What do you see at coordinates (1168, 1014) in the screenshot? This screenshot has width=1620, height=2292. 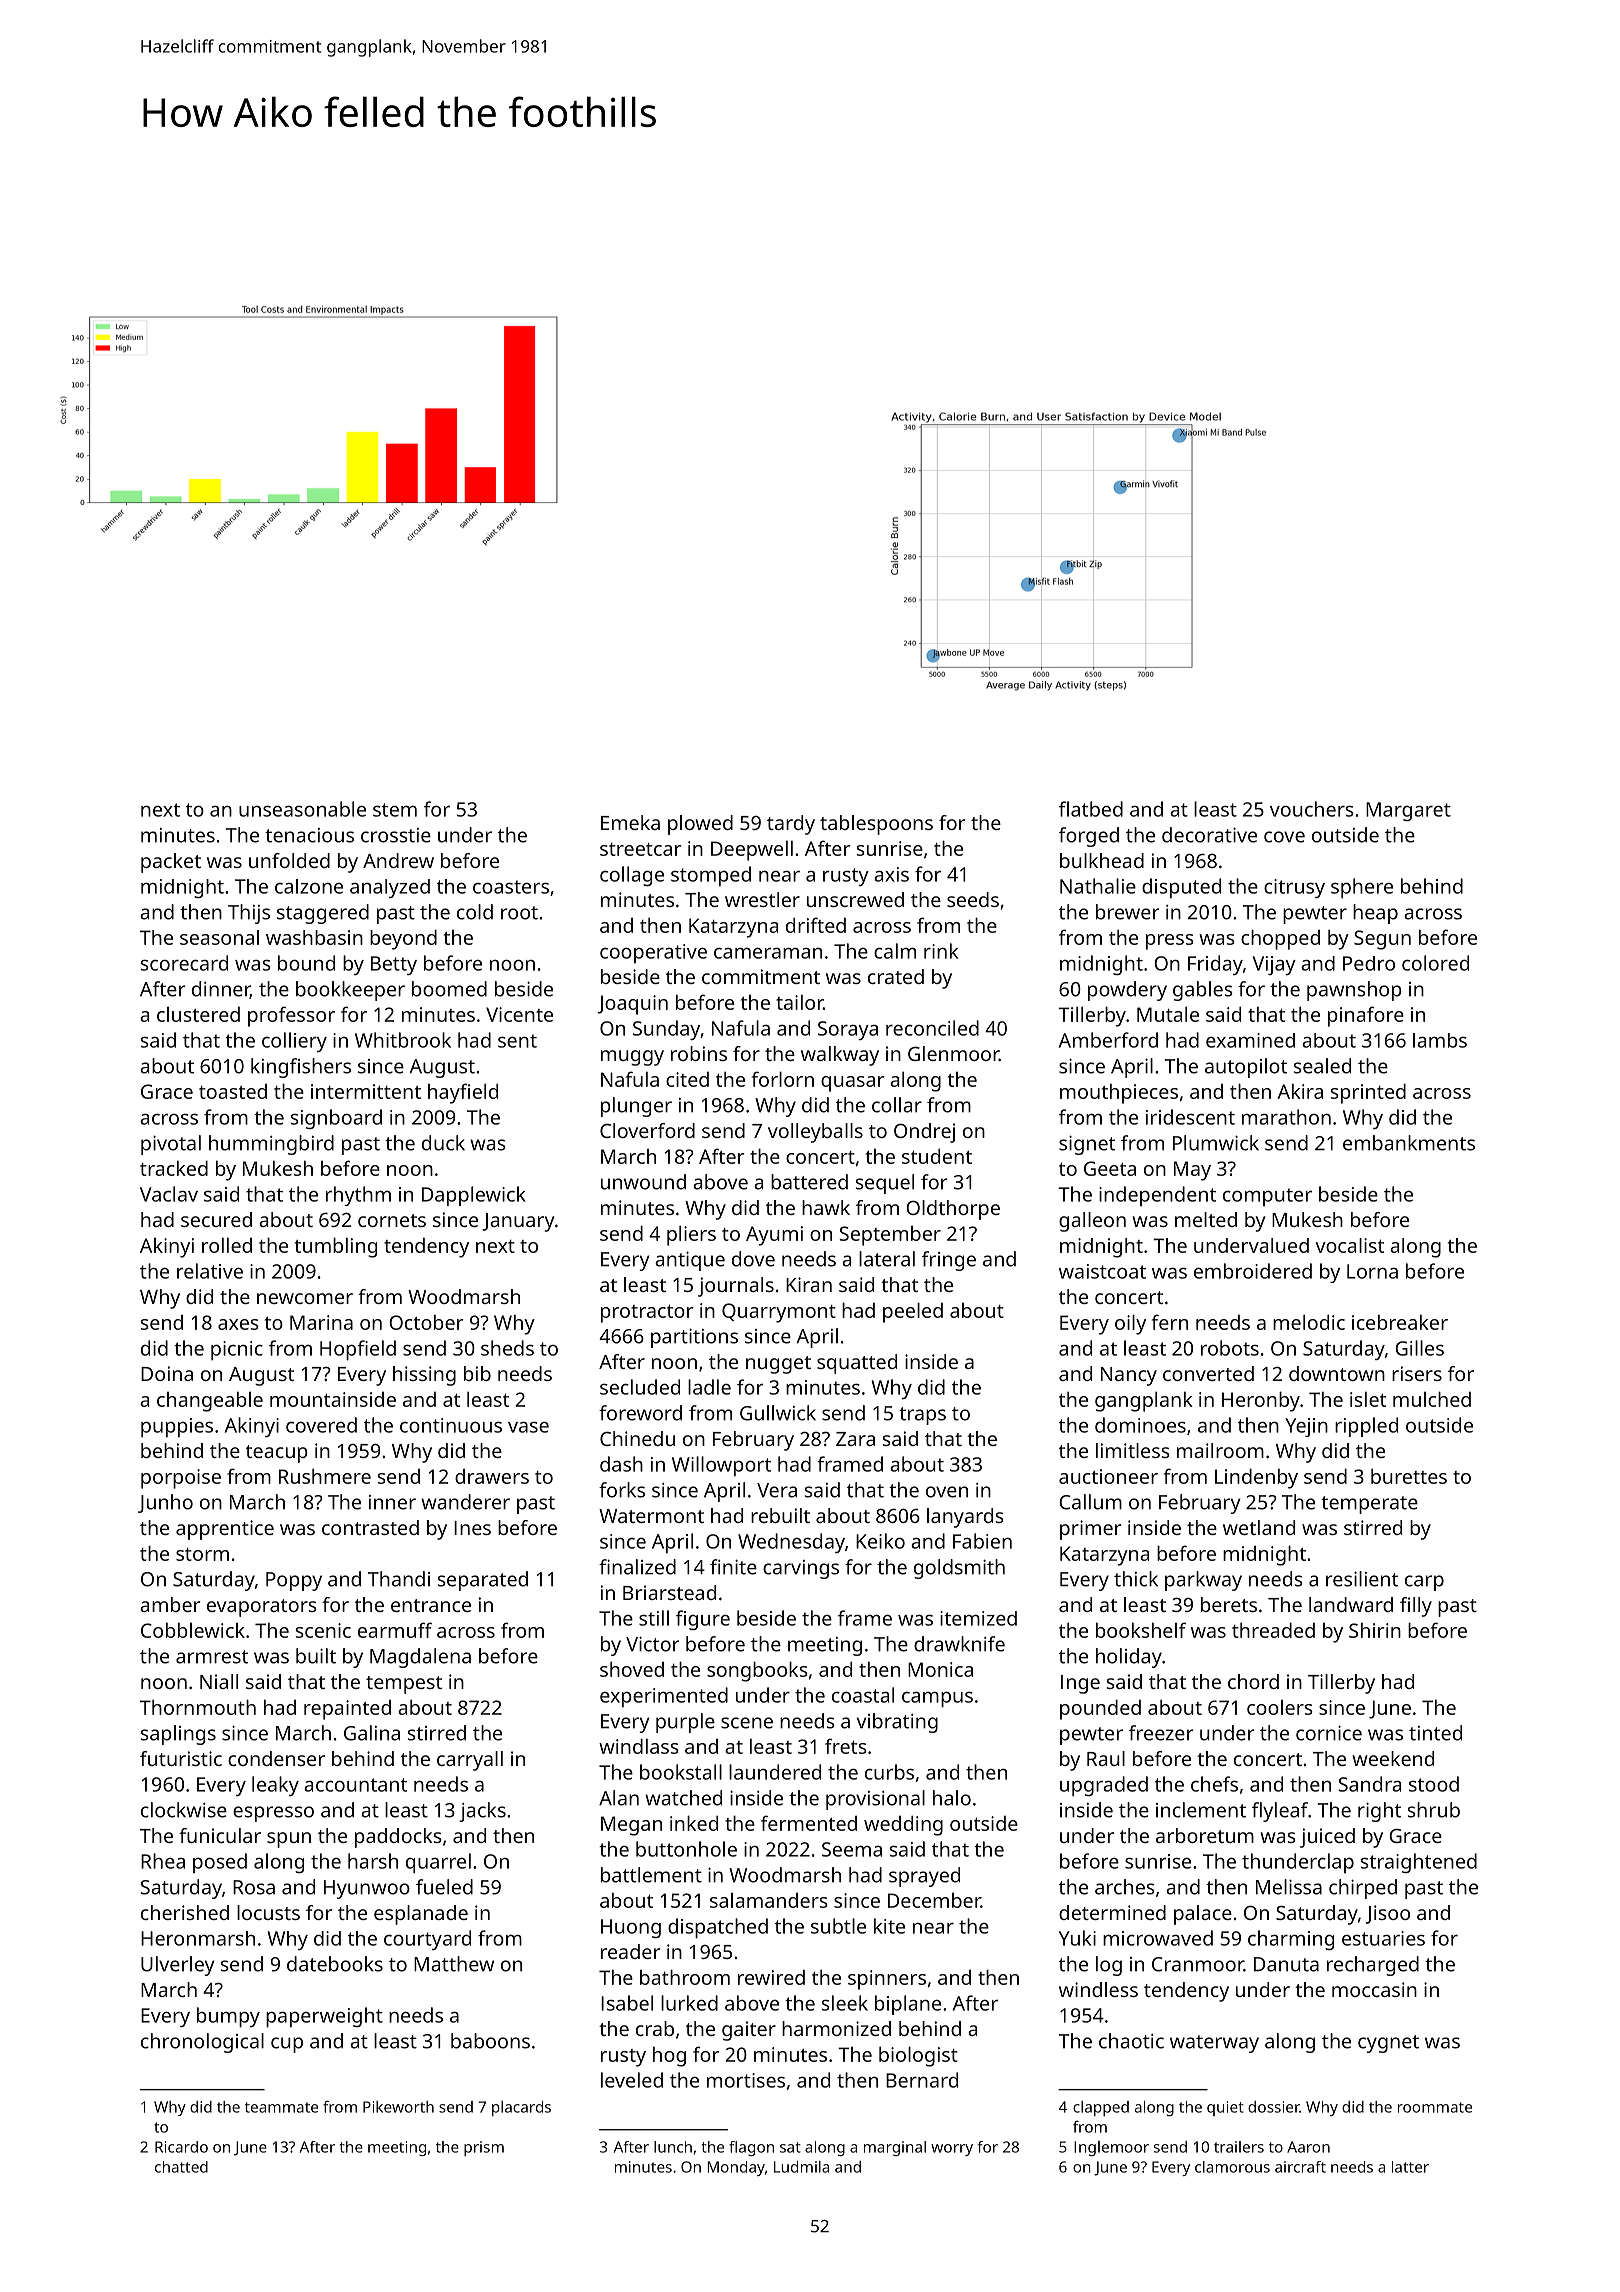 I see `Mutale` at bounding box center [1168, 1014].
